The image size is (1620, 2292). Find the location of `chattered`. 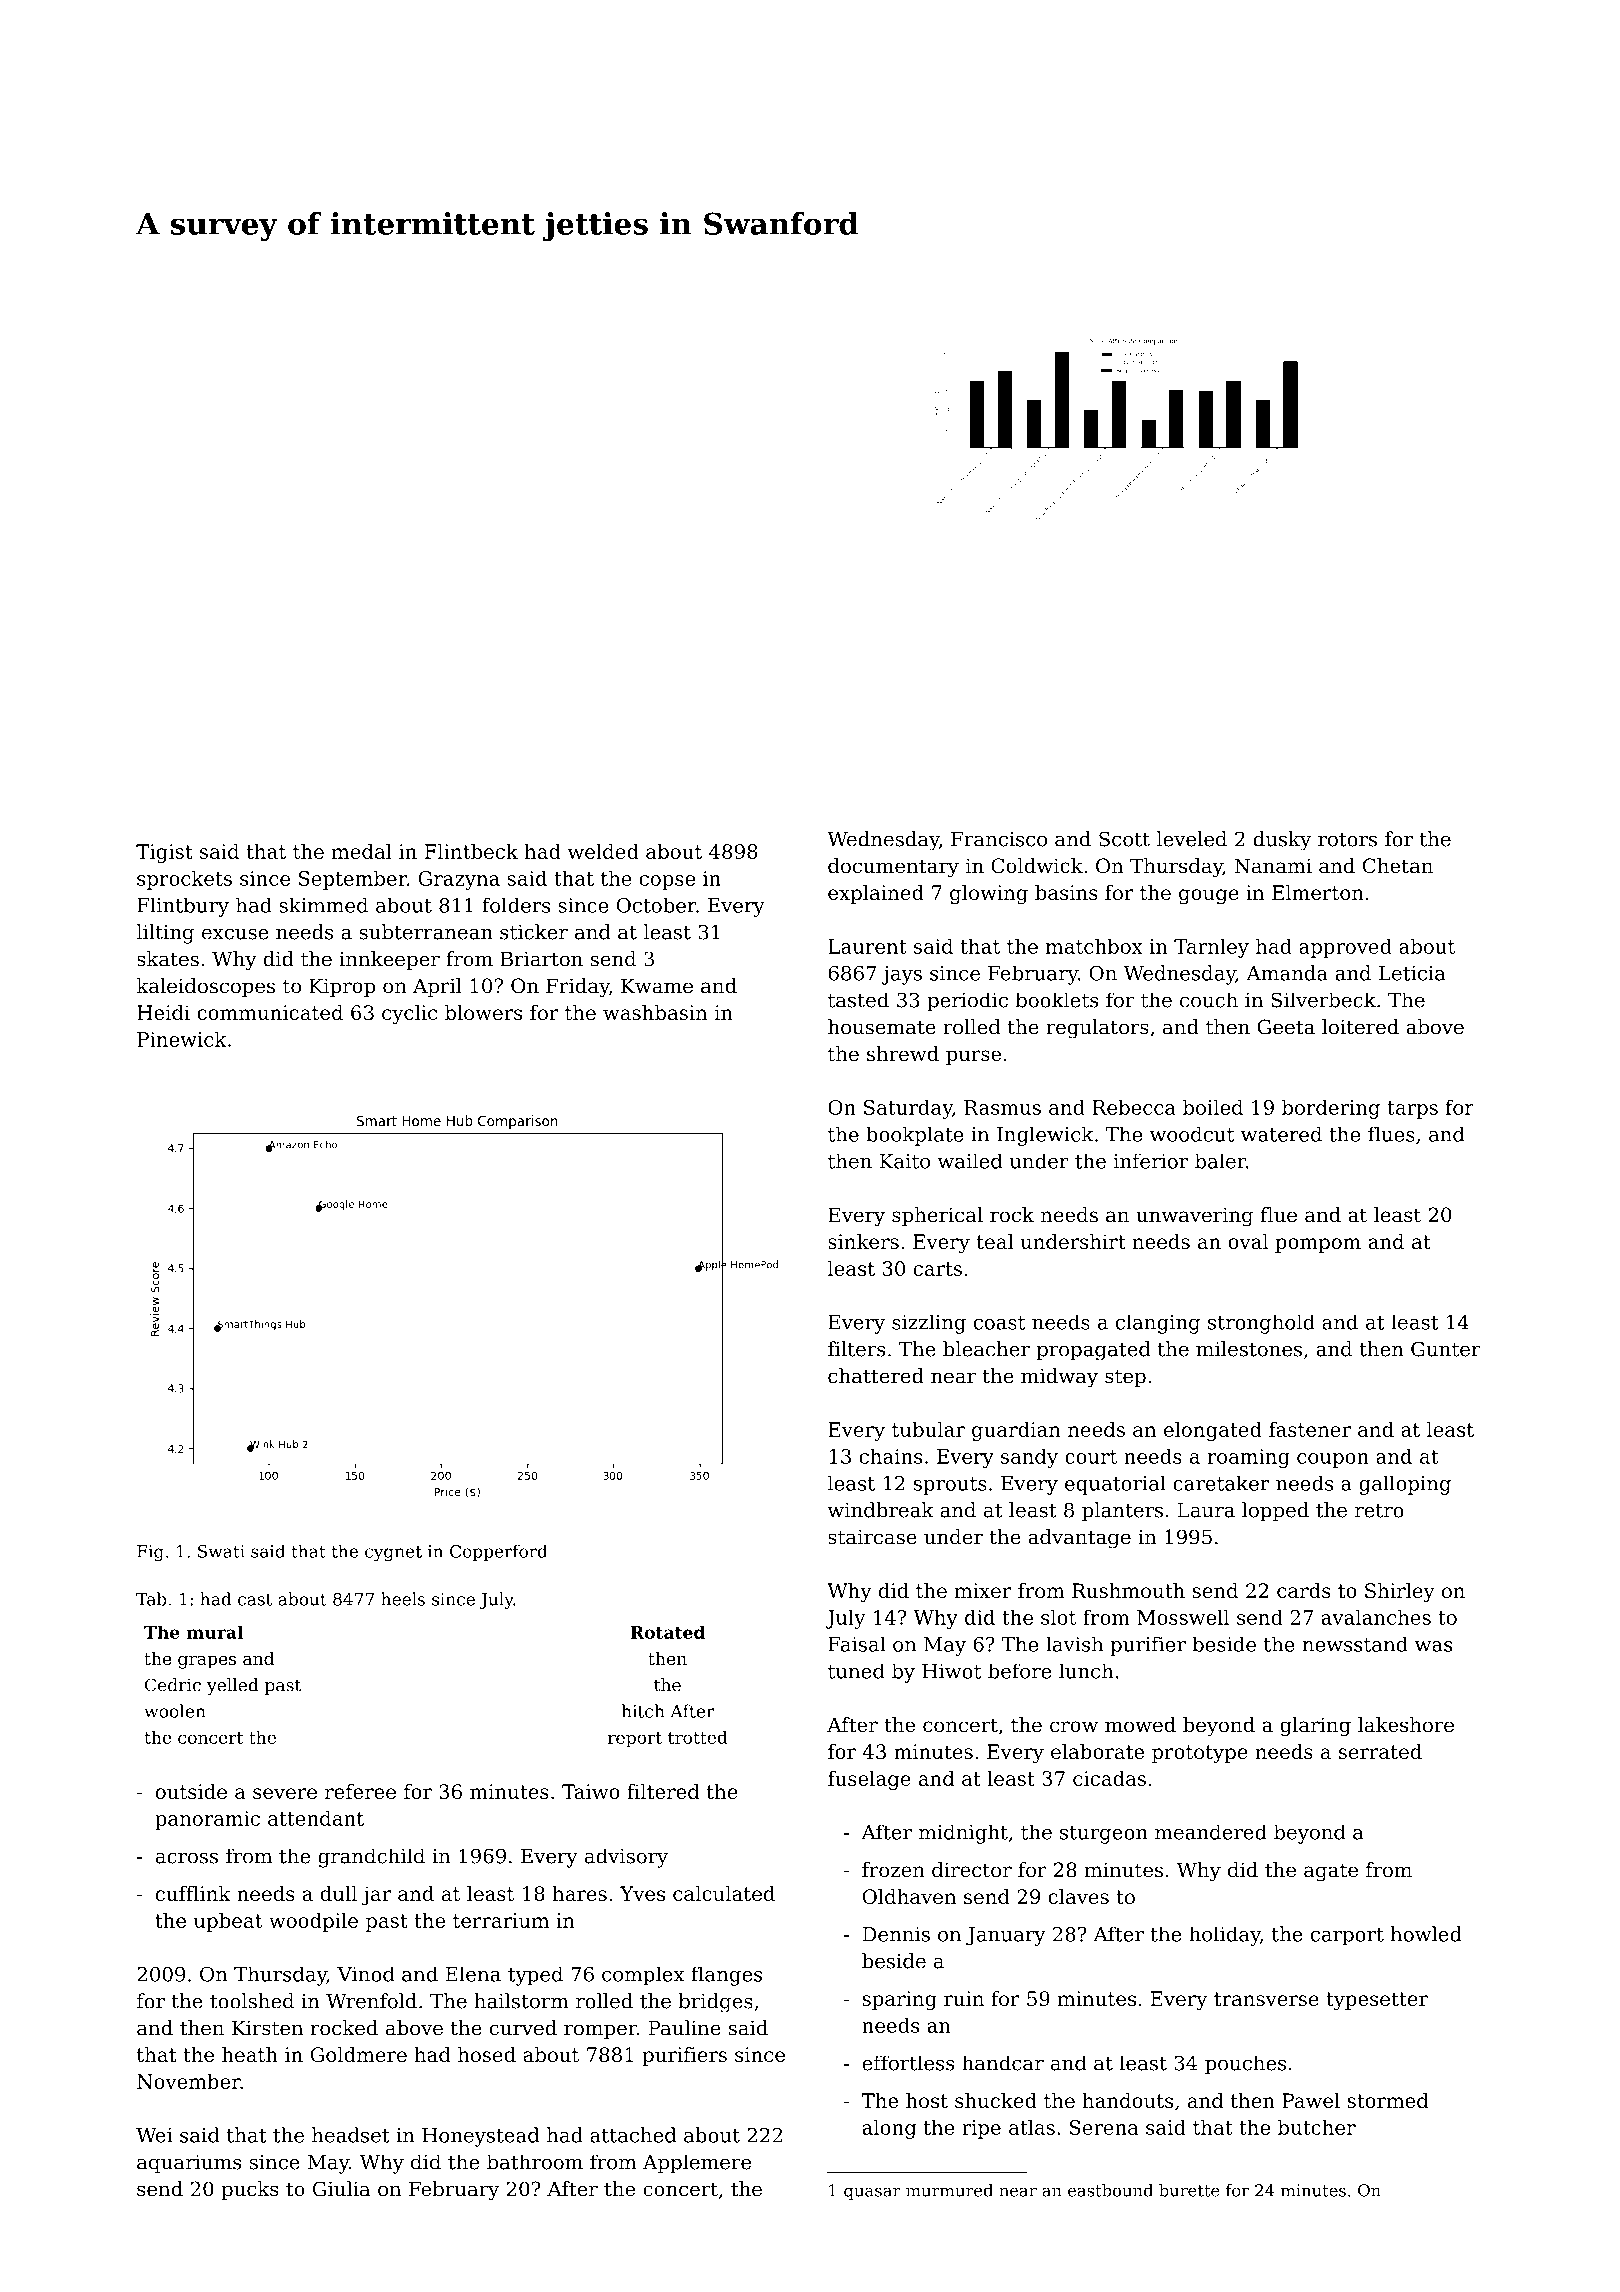

chattered is located at coordinates (876, 1376).
